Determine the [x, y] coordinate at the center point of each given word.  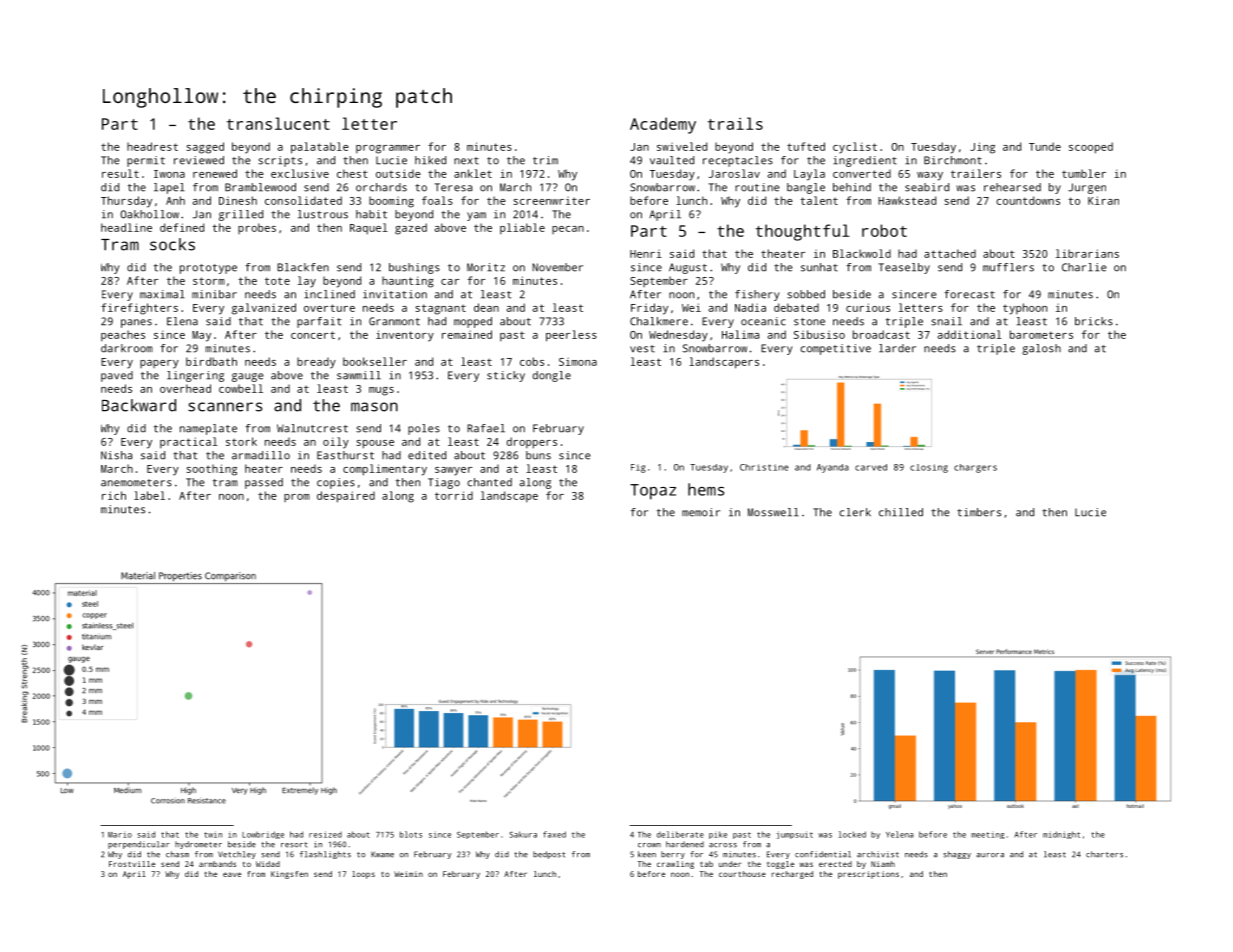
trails [735, 123]
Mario [120, 835]
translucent [278, 123]
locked [852, 834]
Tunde [1045, 146]
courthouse [742, 874]
